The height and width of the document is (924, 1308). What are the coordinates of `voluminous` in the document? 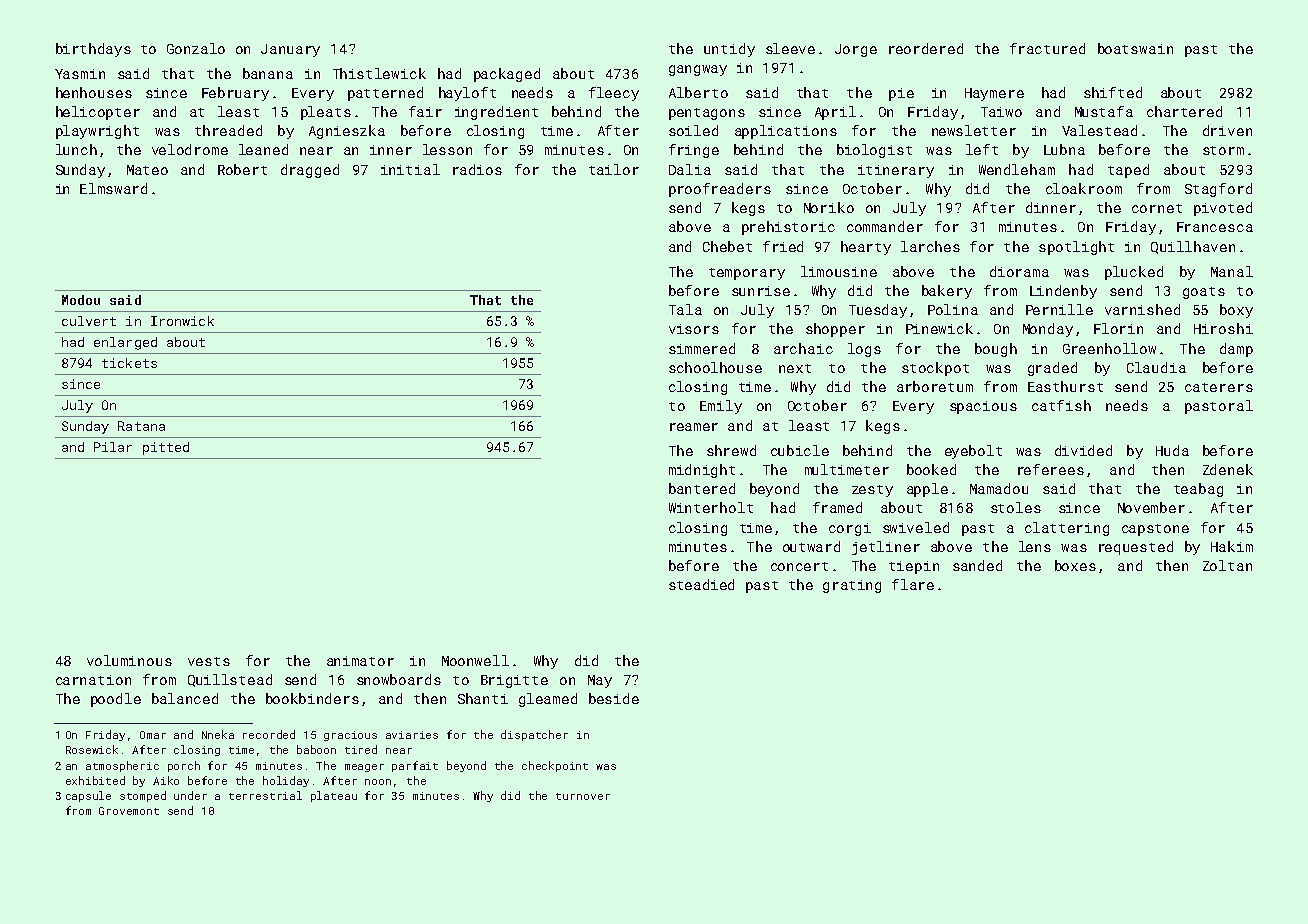 It's located at (129, 660).
